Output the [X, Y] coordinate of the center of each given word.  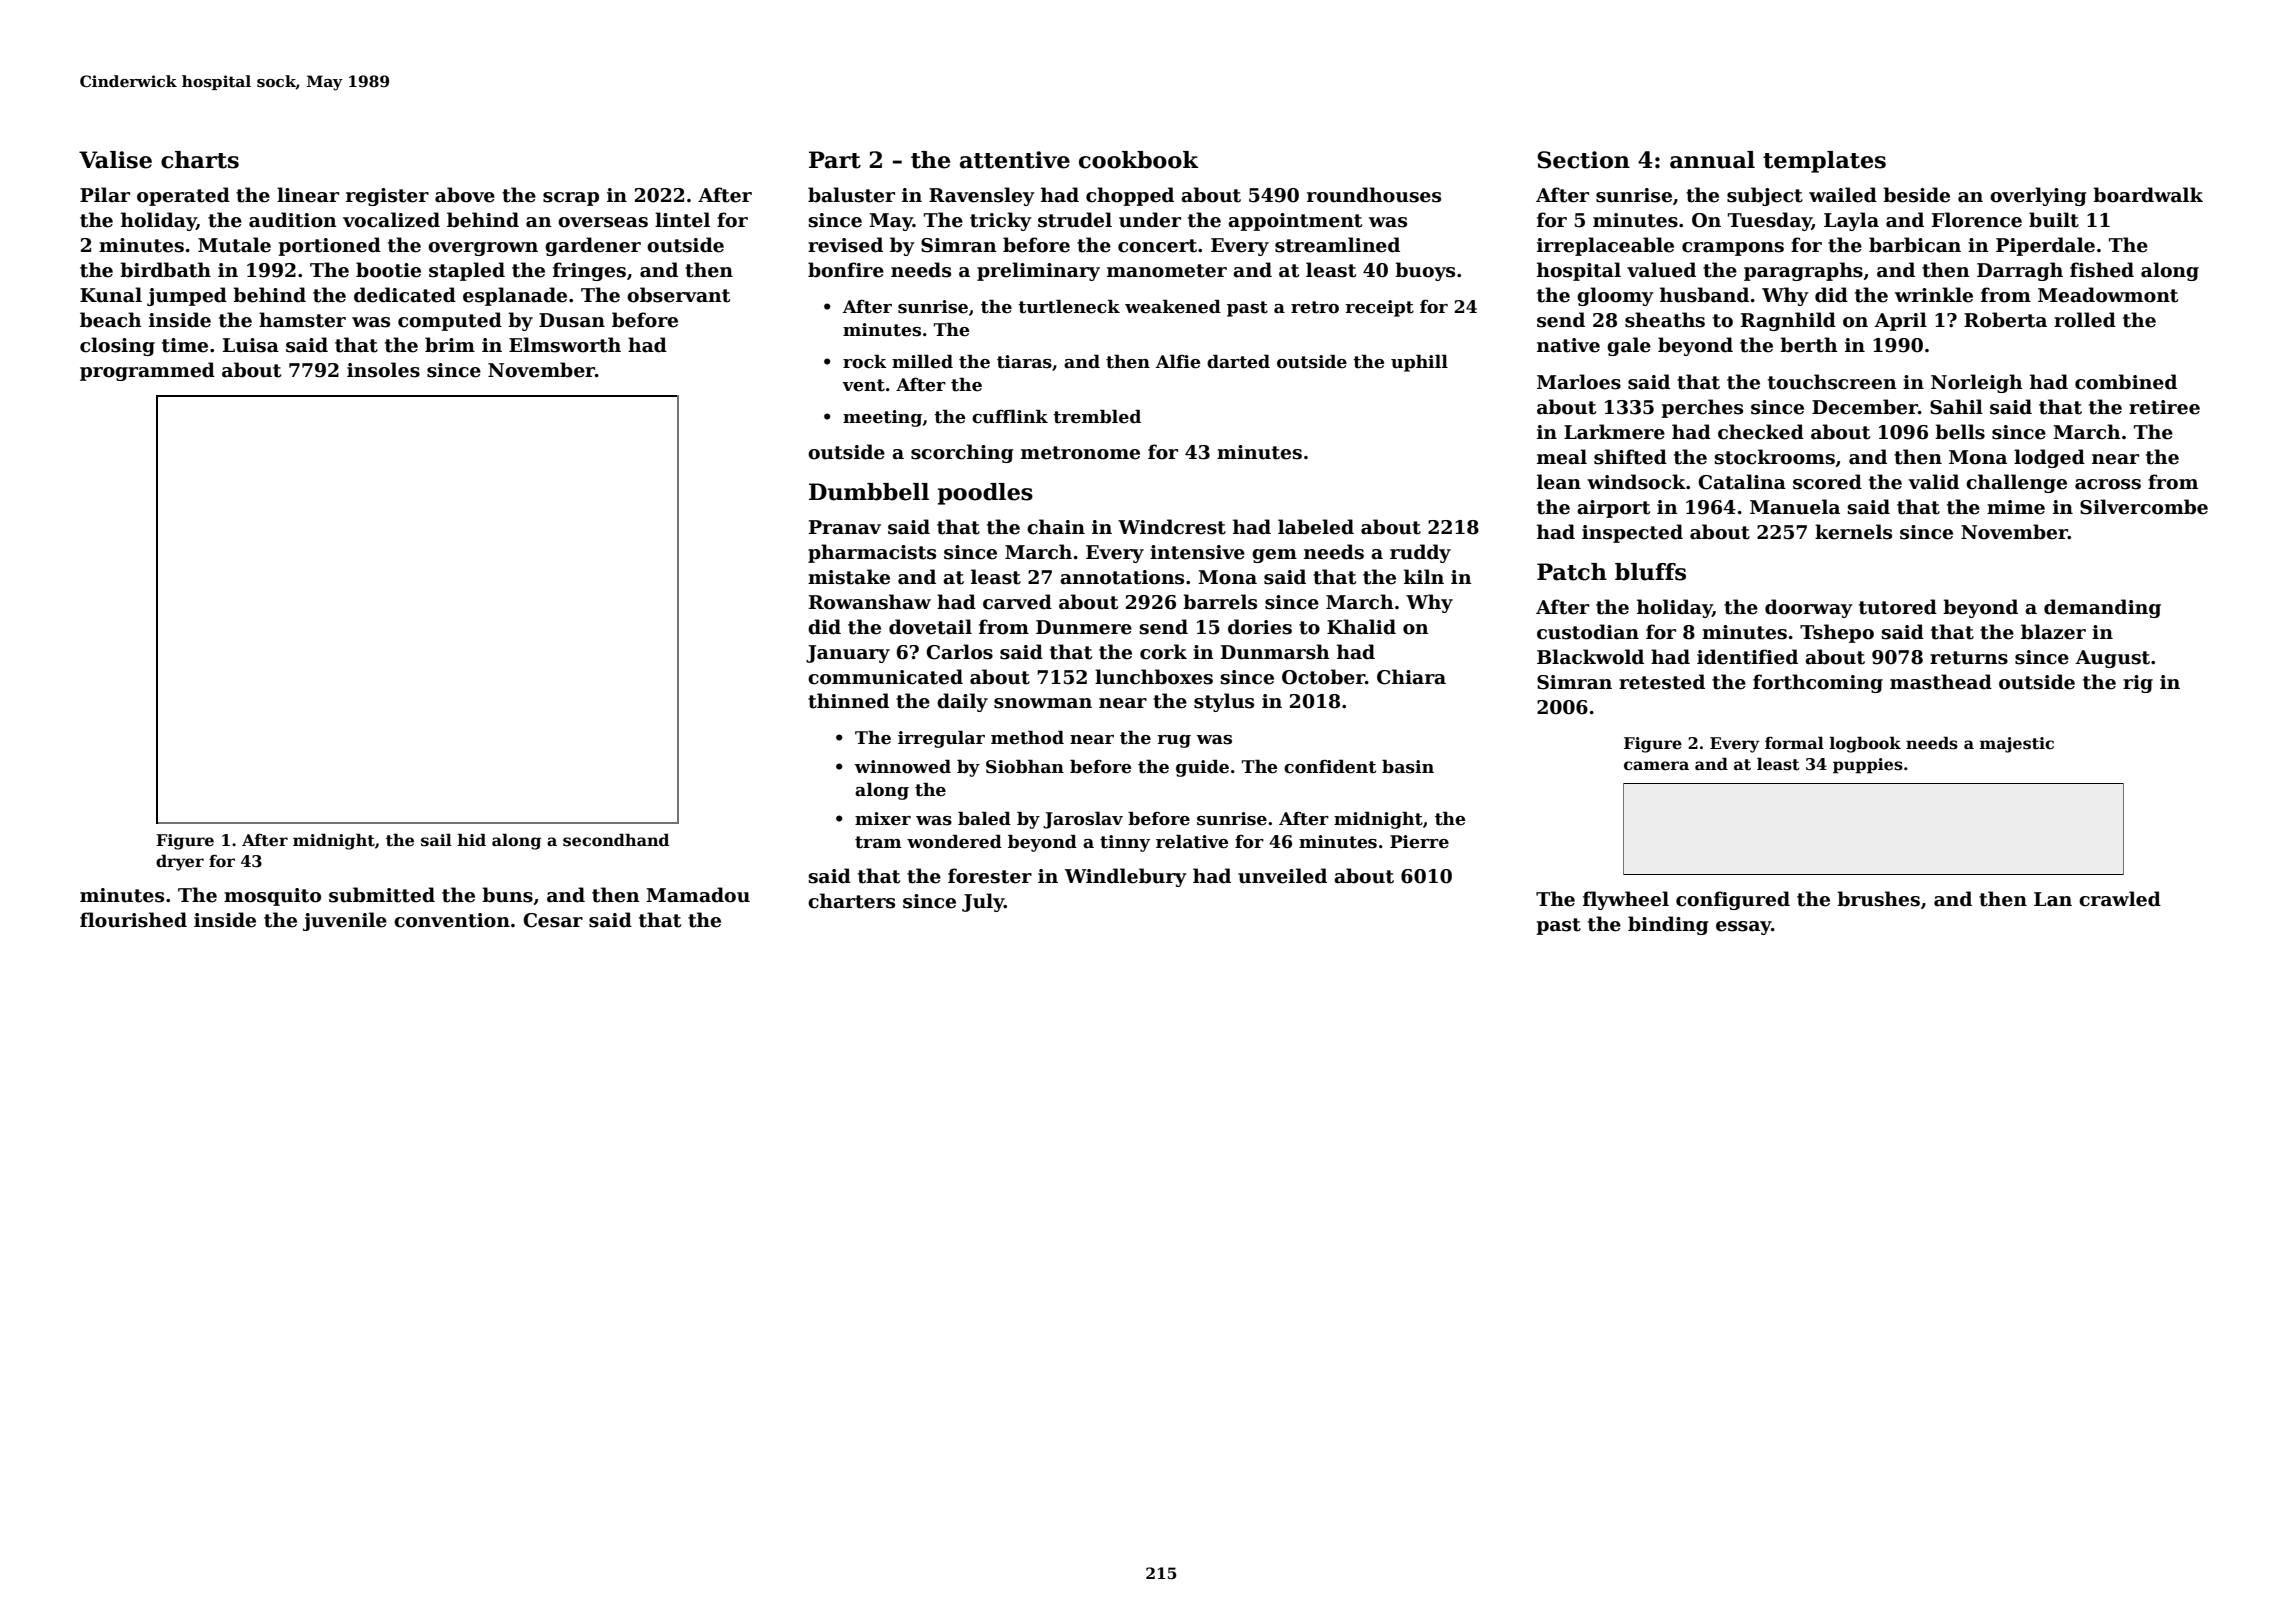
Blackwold [1590, 657]
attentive [1015, 160]
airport [1613, 509]
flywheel [1626, 900]
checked [1761, 432]
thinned [848, 701]
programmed [147, 371]
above [465, 195]
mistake [849, 577]
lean [1559, 482]
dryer [180, 862]
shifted [1630, 457]
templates [1824, 162]
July [983, 902]
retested [1662, 682]
